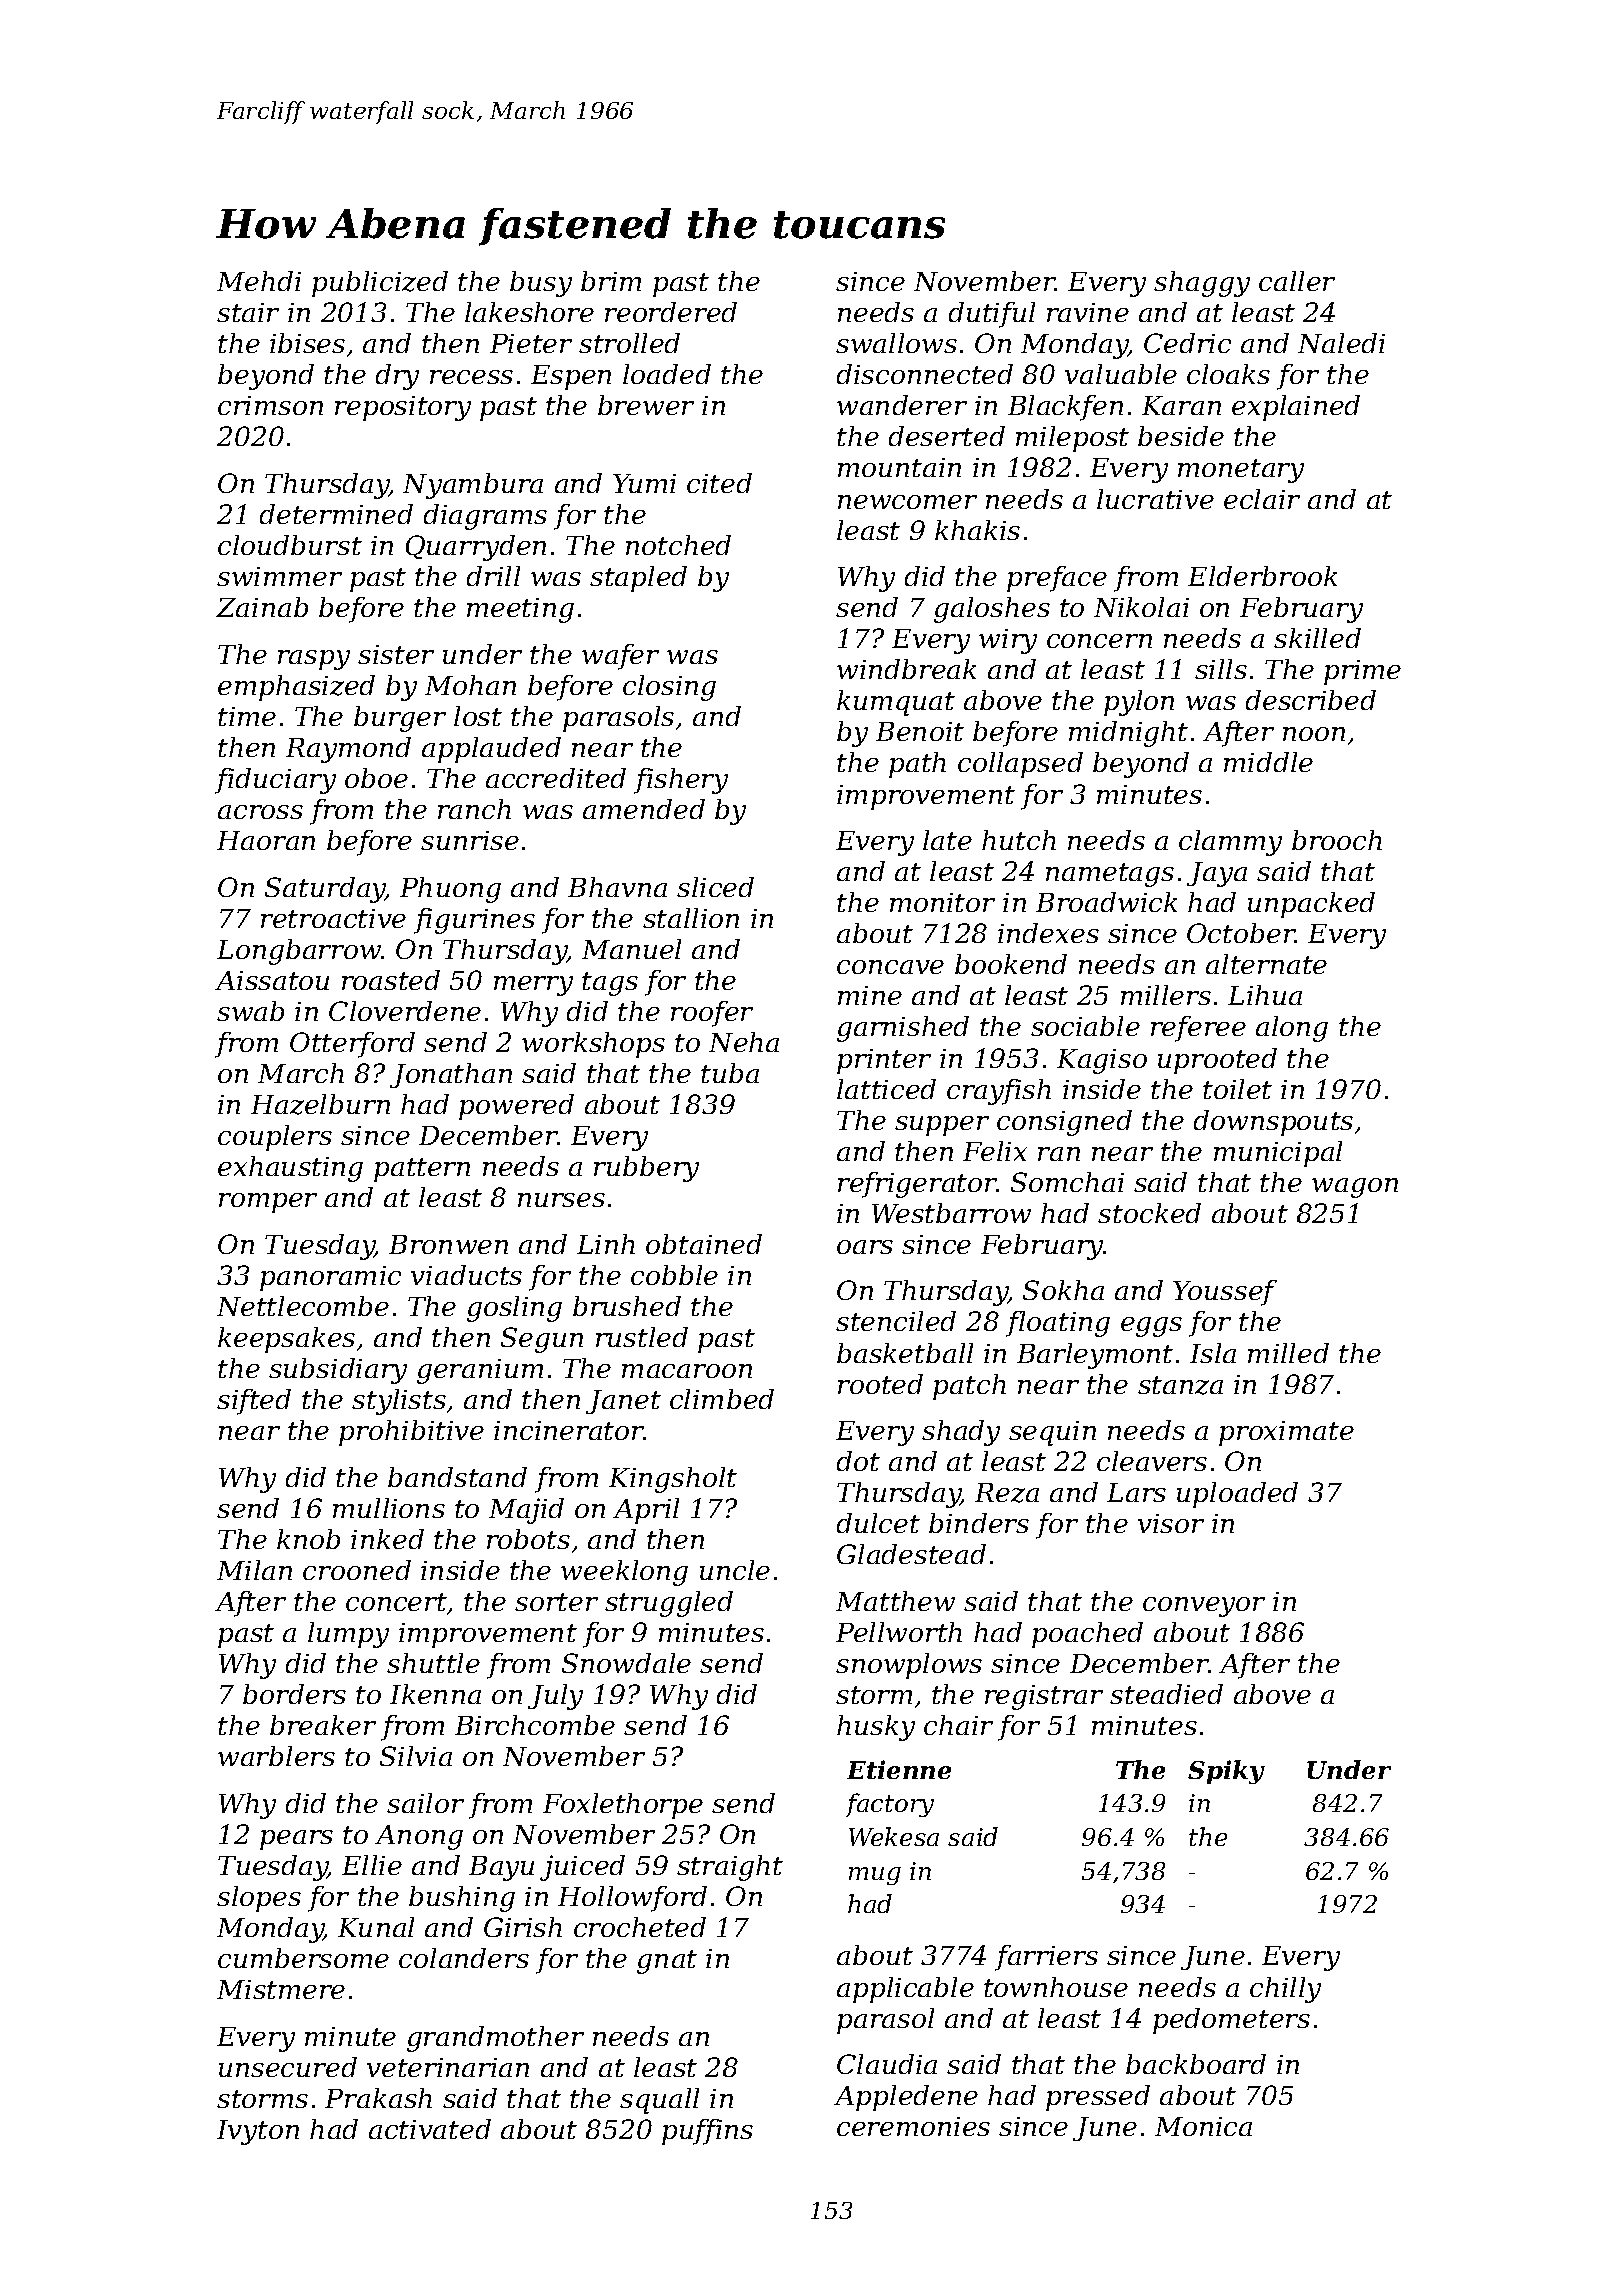  Describe the element at coordinates (541, 284) in the image. I see `busy` at that location.
